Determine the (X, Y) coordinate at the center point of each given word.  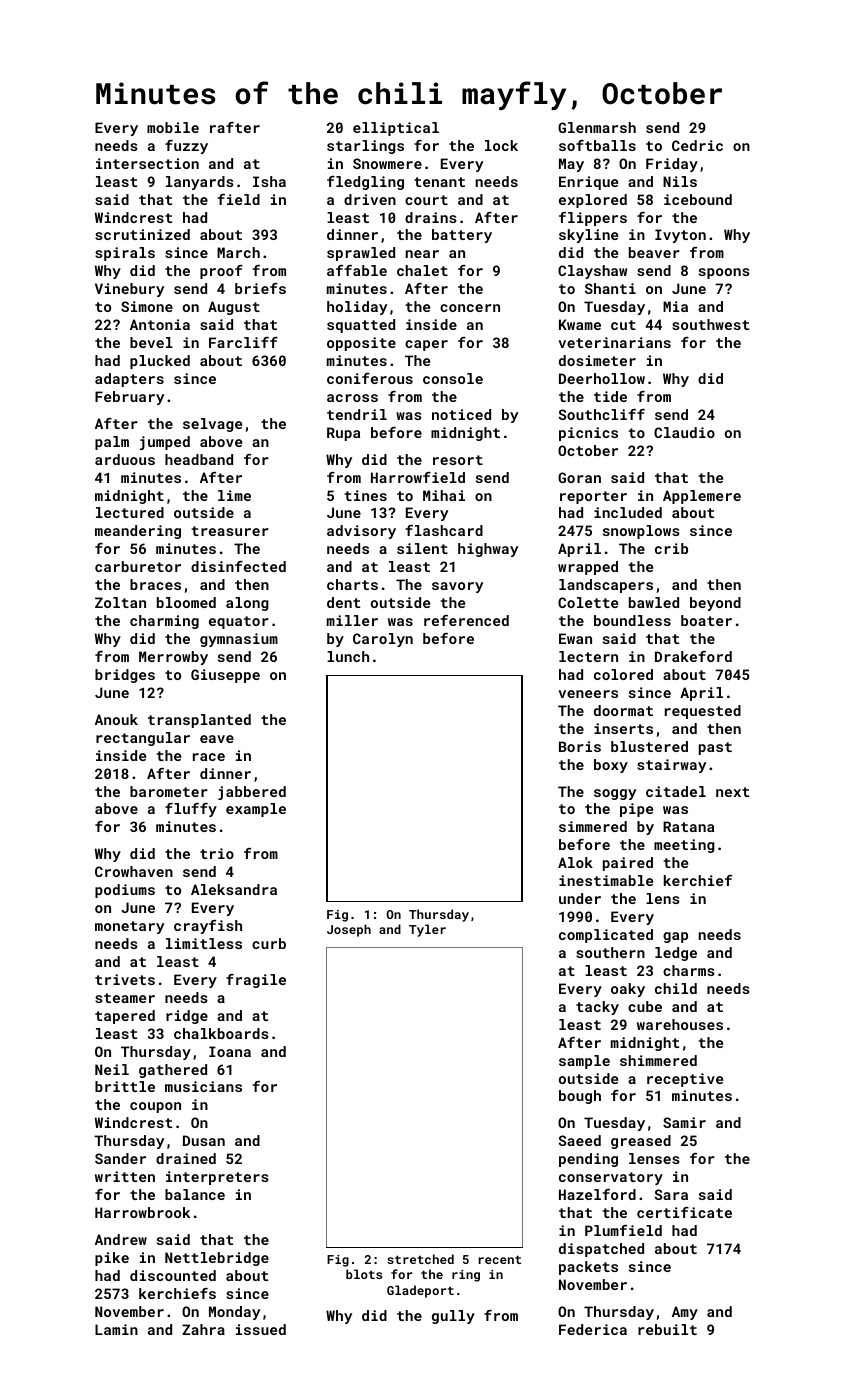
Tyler (427, 930)
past (715, 748)
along (247, 604)
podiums (125, 891)
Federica (593, 1329)
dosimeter (597, 360)
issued (261, 1329)
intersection (147, 163)
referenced (466, 620)
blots (364, 1274)
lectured (130, 512)
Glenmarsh (597, 127)
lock (501, 145)
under (580, 898)
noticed (461, 414)
